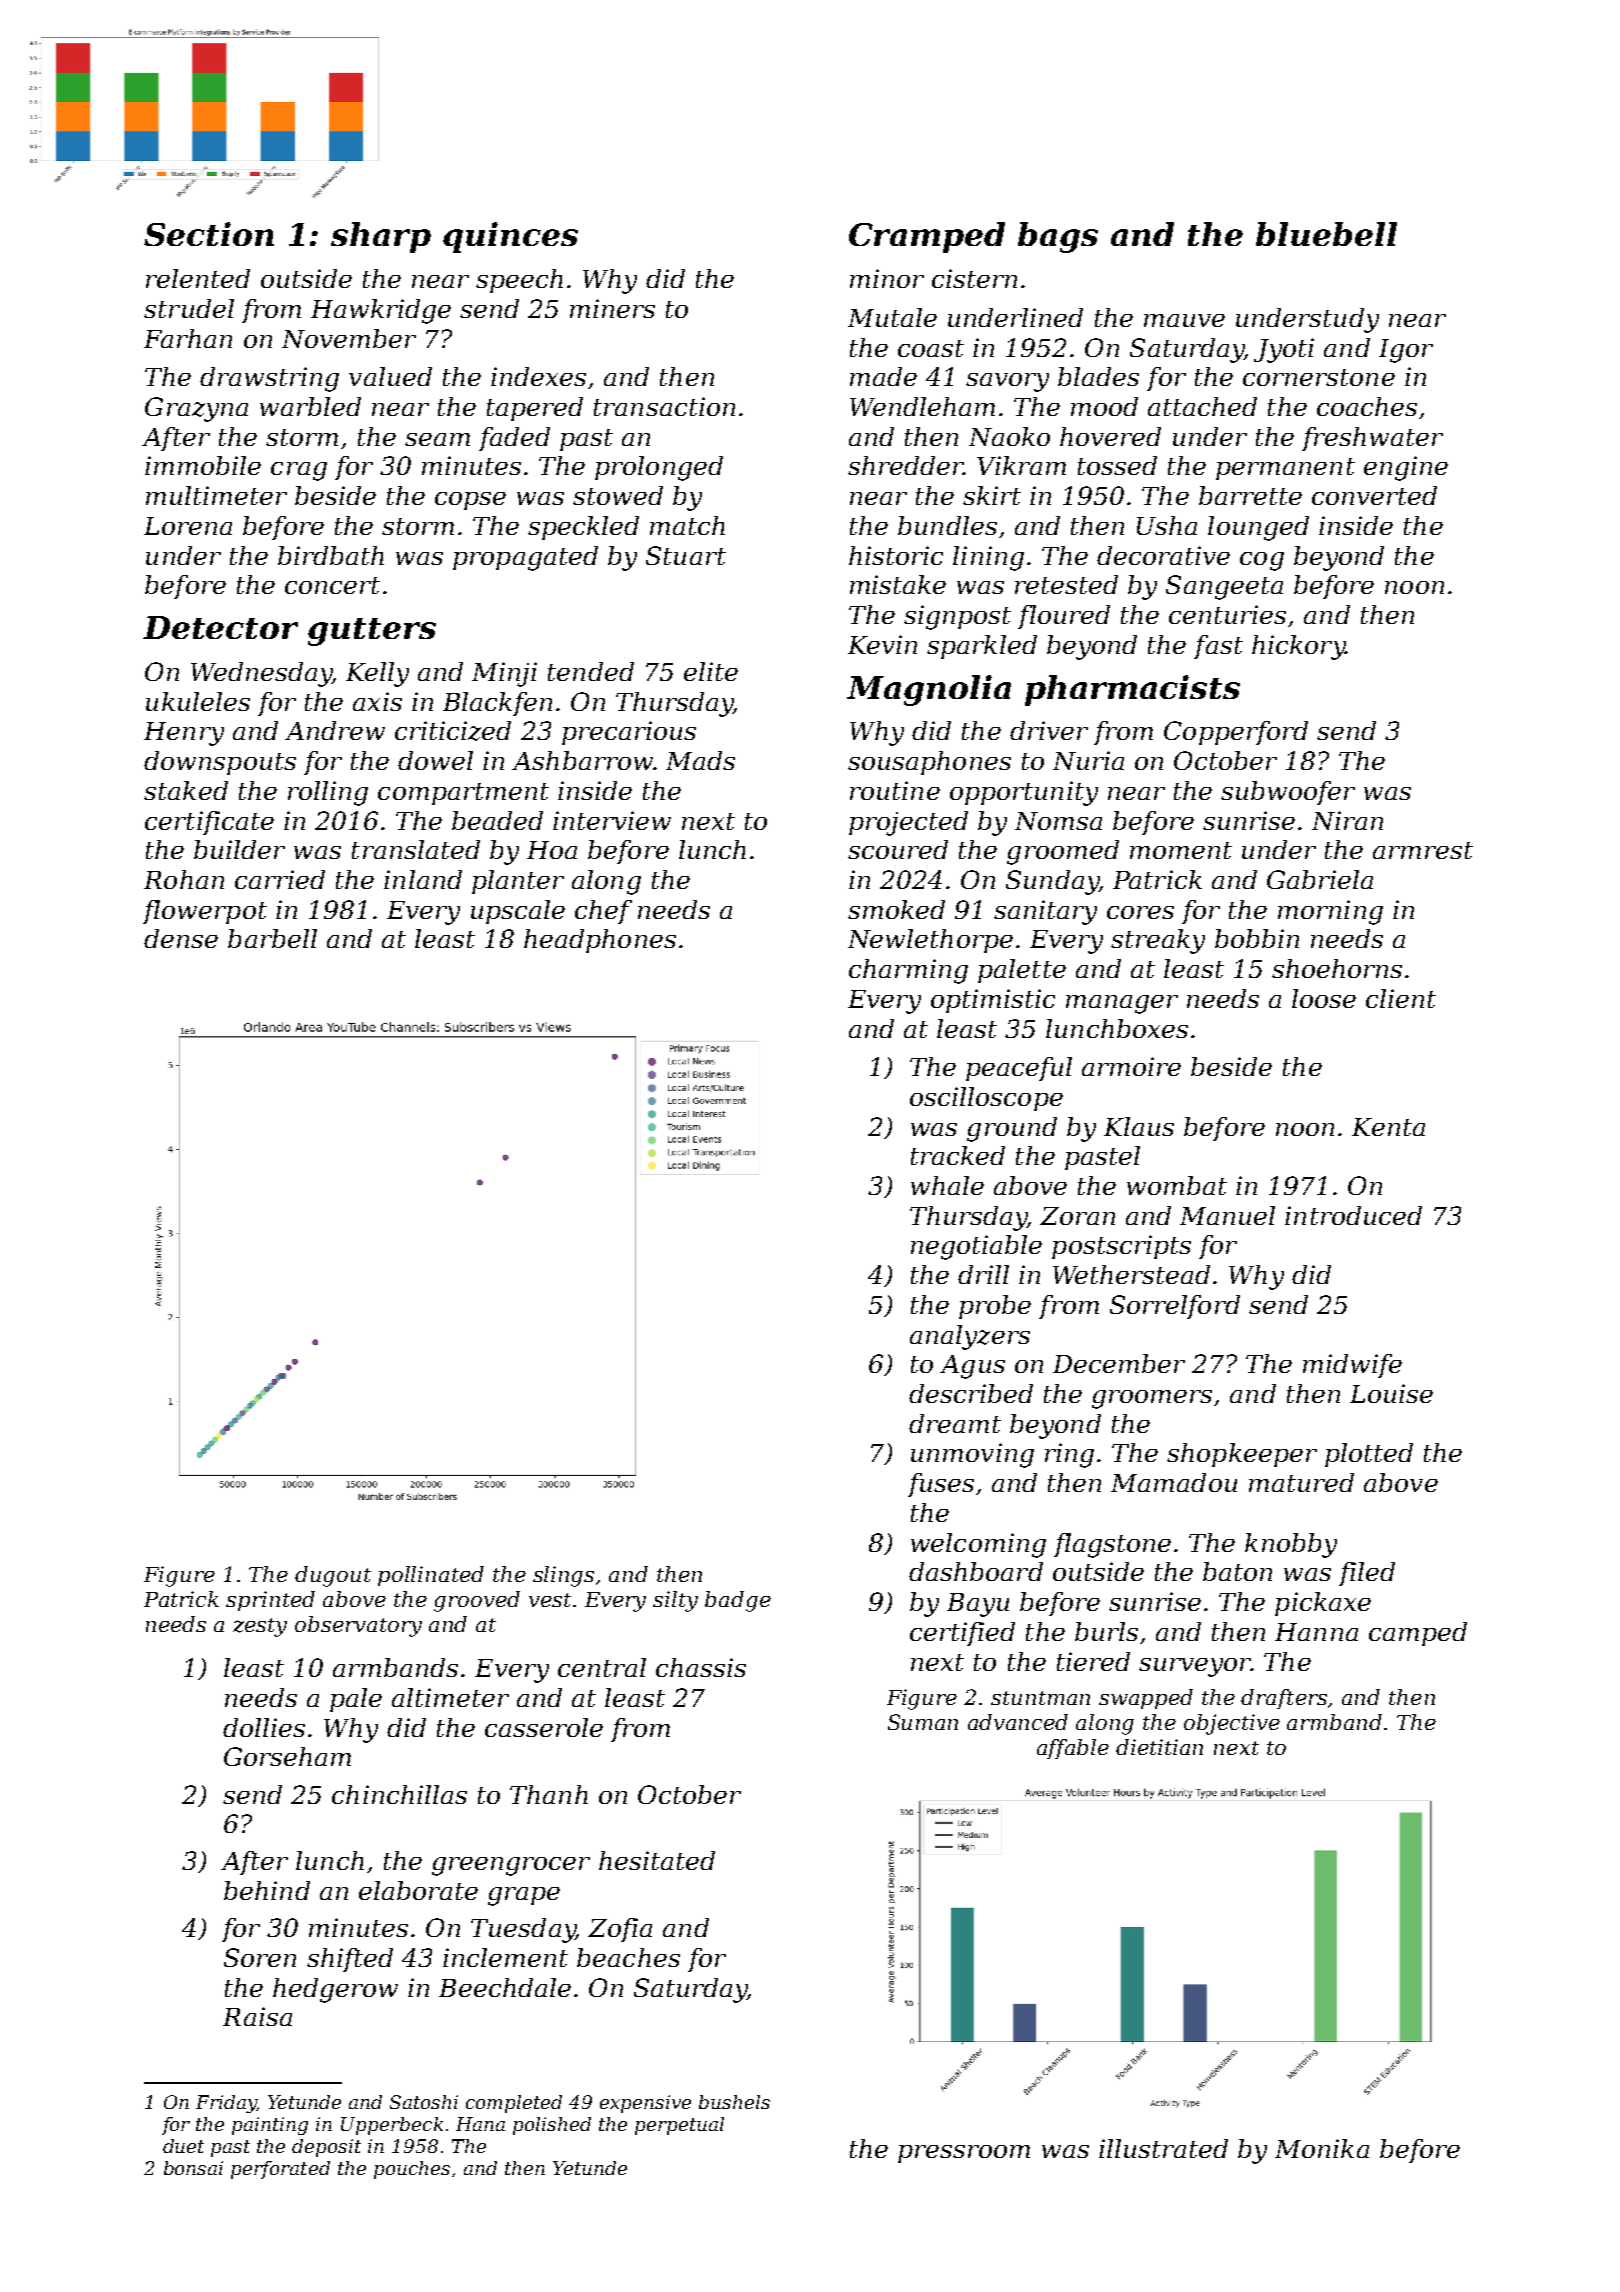 This screenshot has width=1620, height=2292. Describe the element at coordinates (1285, 469) in the screenshot. I see `permanent` at that location.
